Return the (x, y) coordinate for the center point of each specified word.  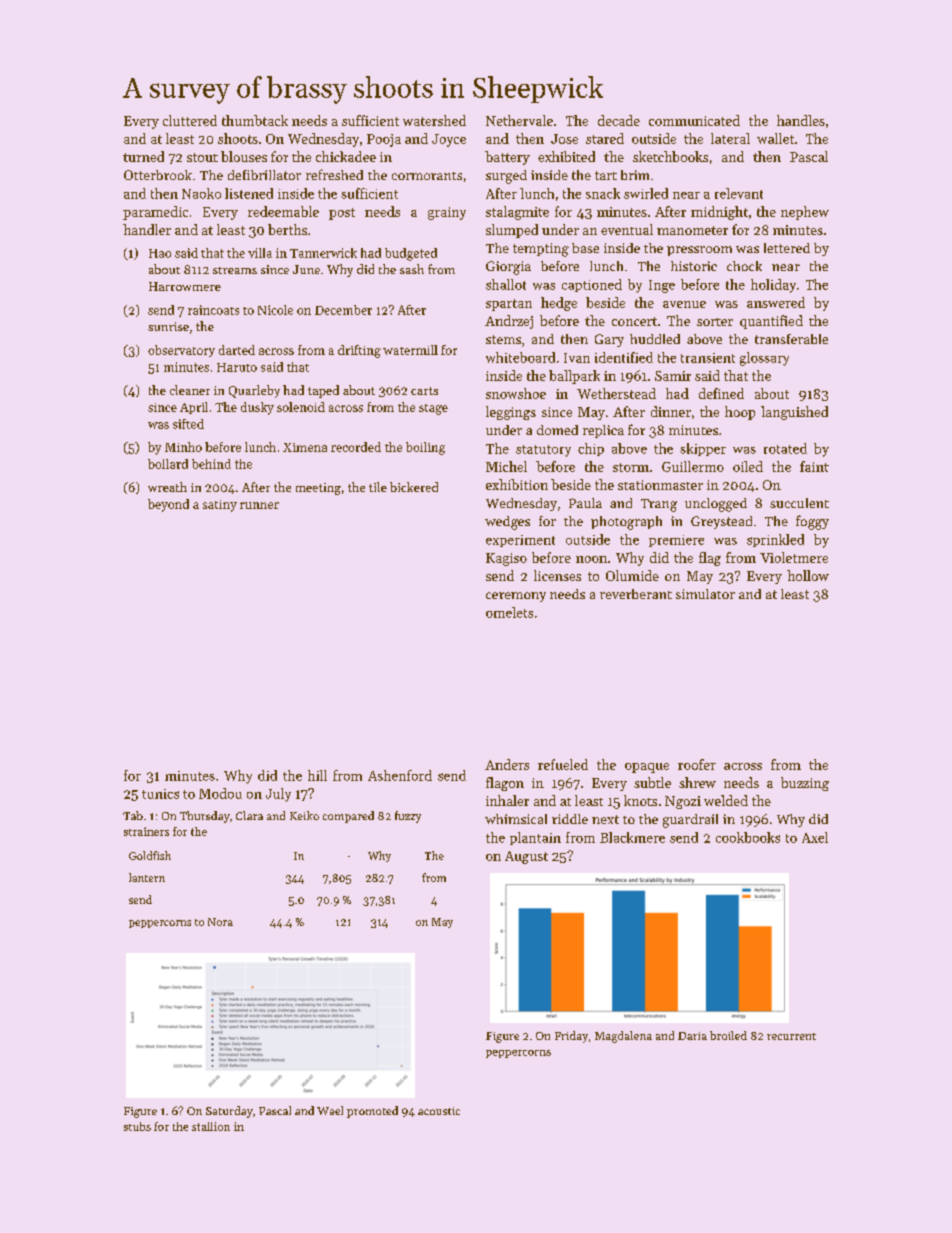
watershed (434, 120)
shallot (506, 284)
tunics (160, 794)
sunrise (168, 326)
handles (801, 120)
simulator (705, 594)
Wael (330, 1110)
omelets (509, 612)
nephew (805, 213)
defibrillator (264, 175)
